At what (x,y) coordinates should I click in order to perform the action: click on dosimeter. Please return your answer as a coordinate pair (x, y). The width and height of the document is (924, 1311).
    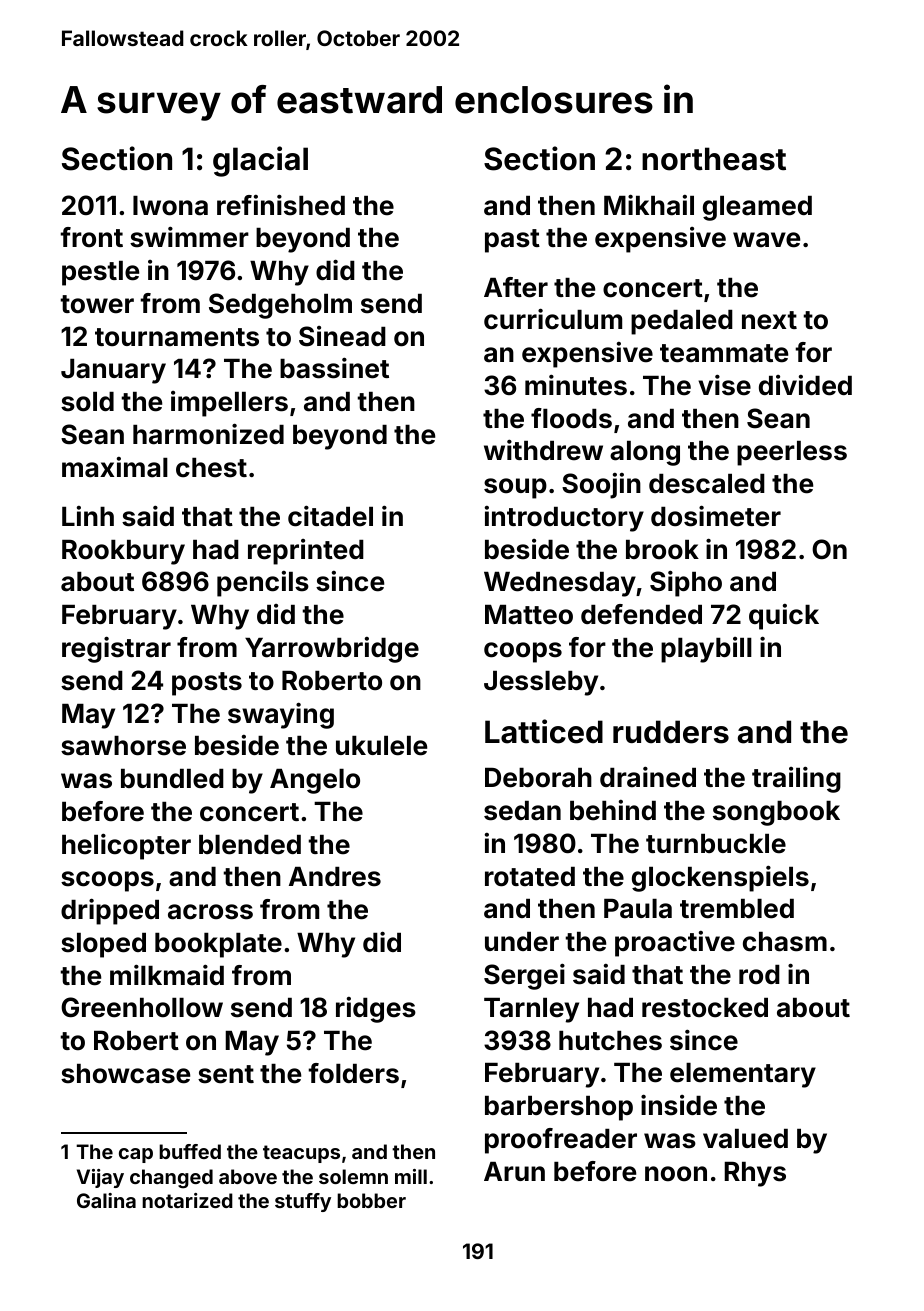
    Looking at the image, I should click on (716, 516).
